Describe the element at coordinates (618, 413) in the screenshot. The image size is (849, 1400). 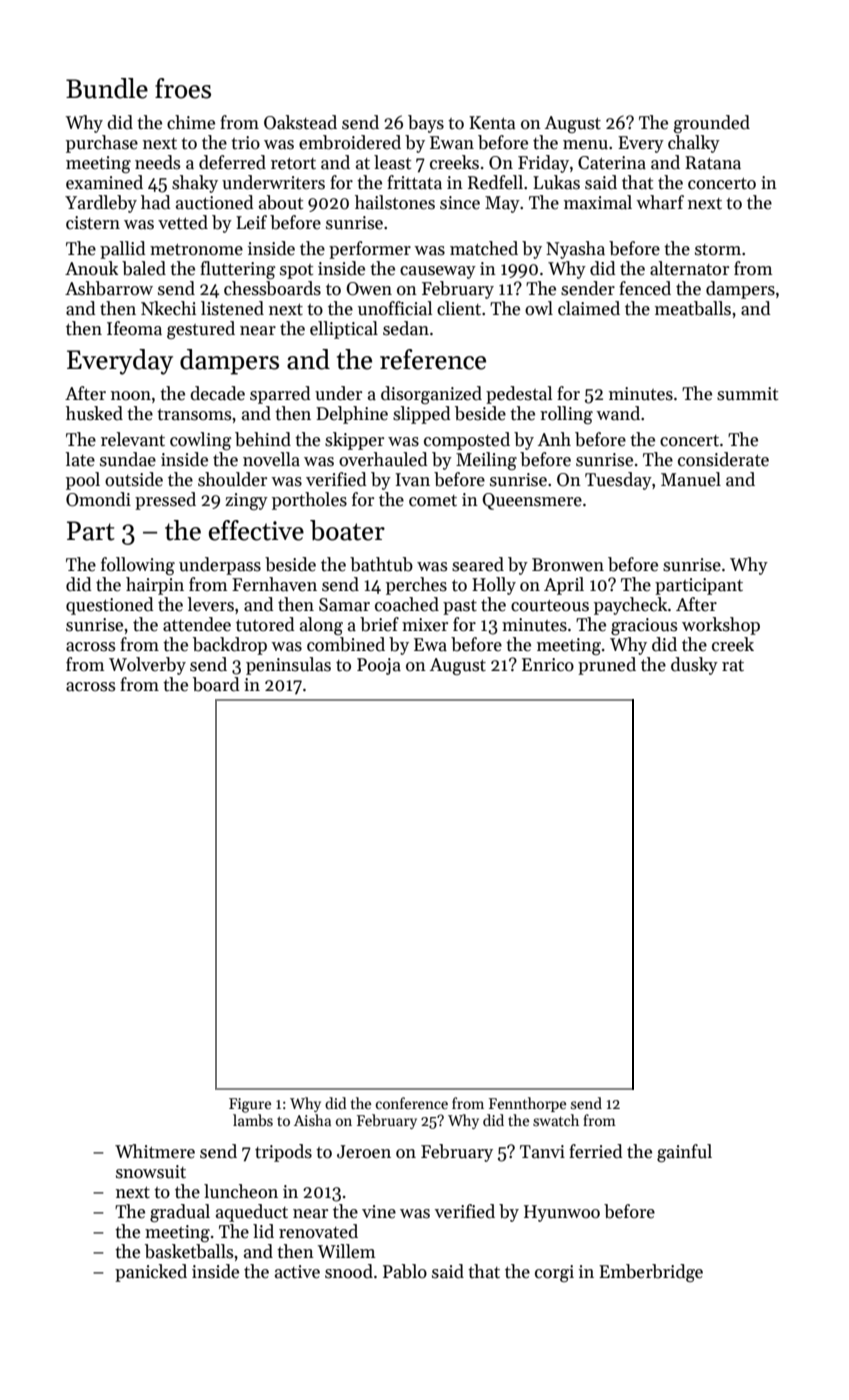
I see `wand` at that location.
